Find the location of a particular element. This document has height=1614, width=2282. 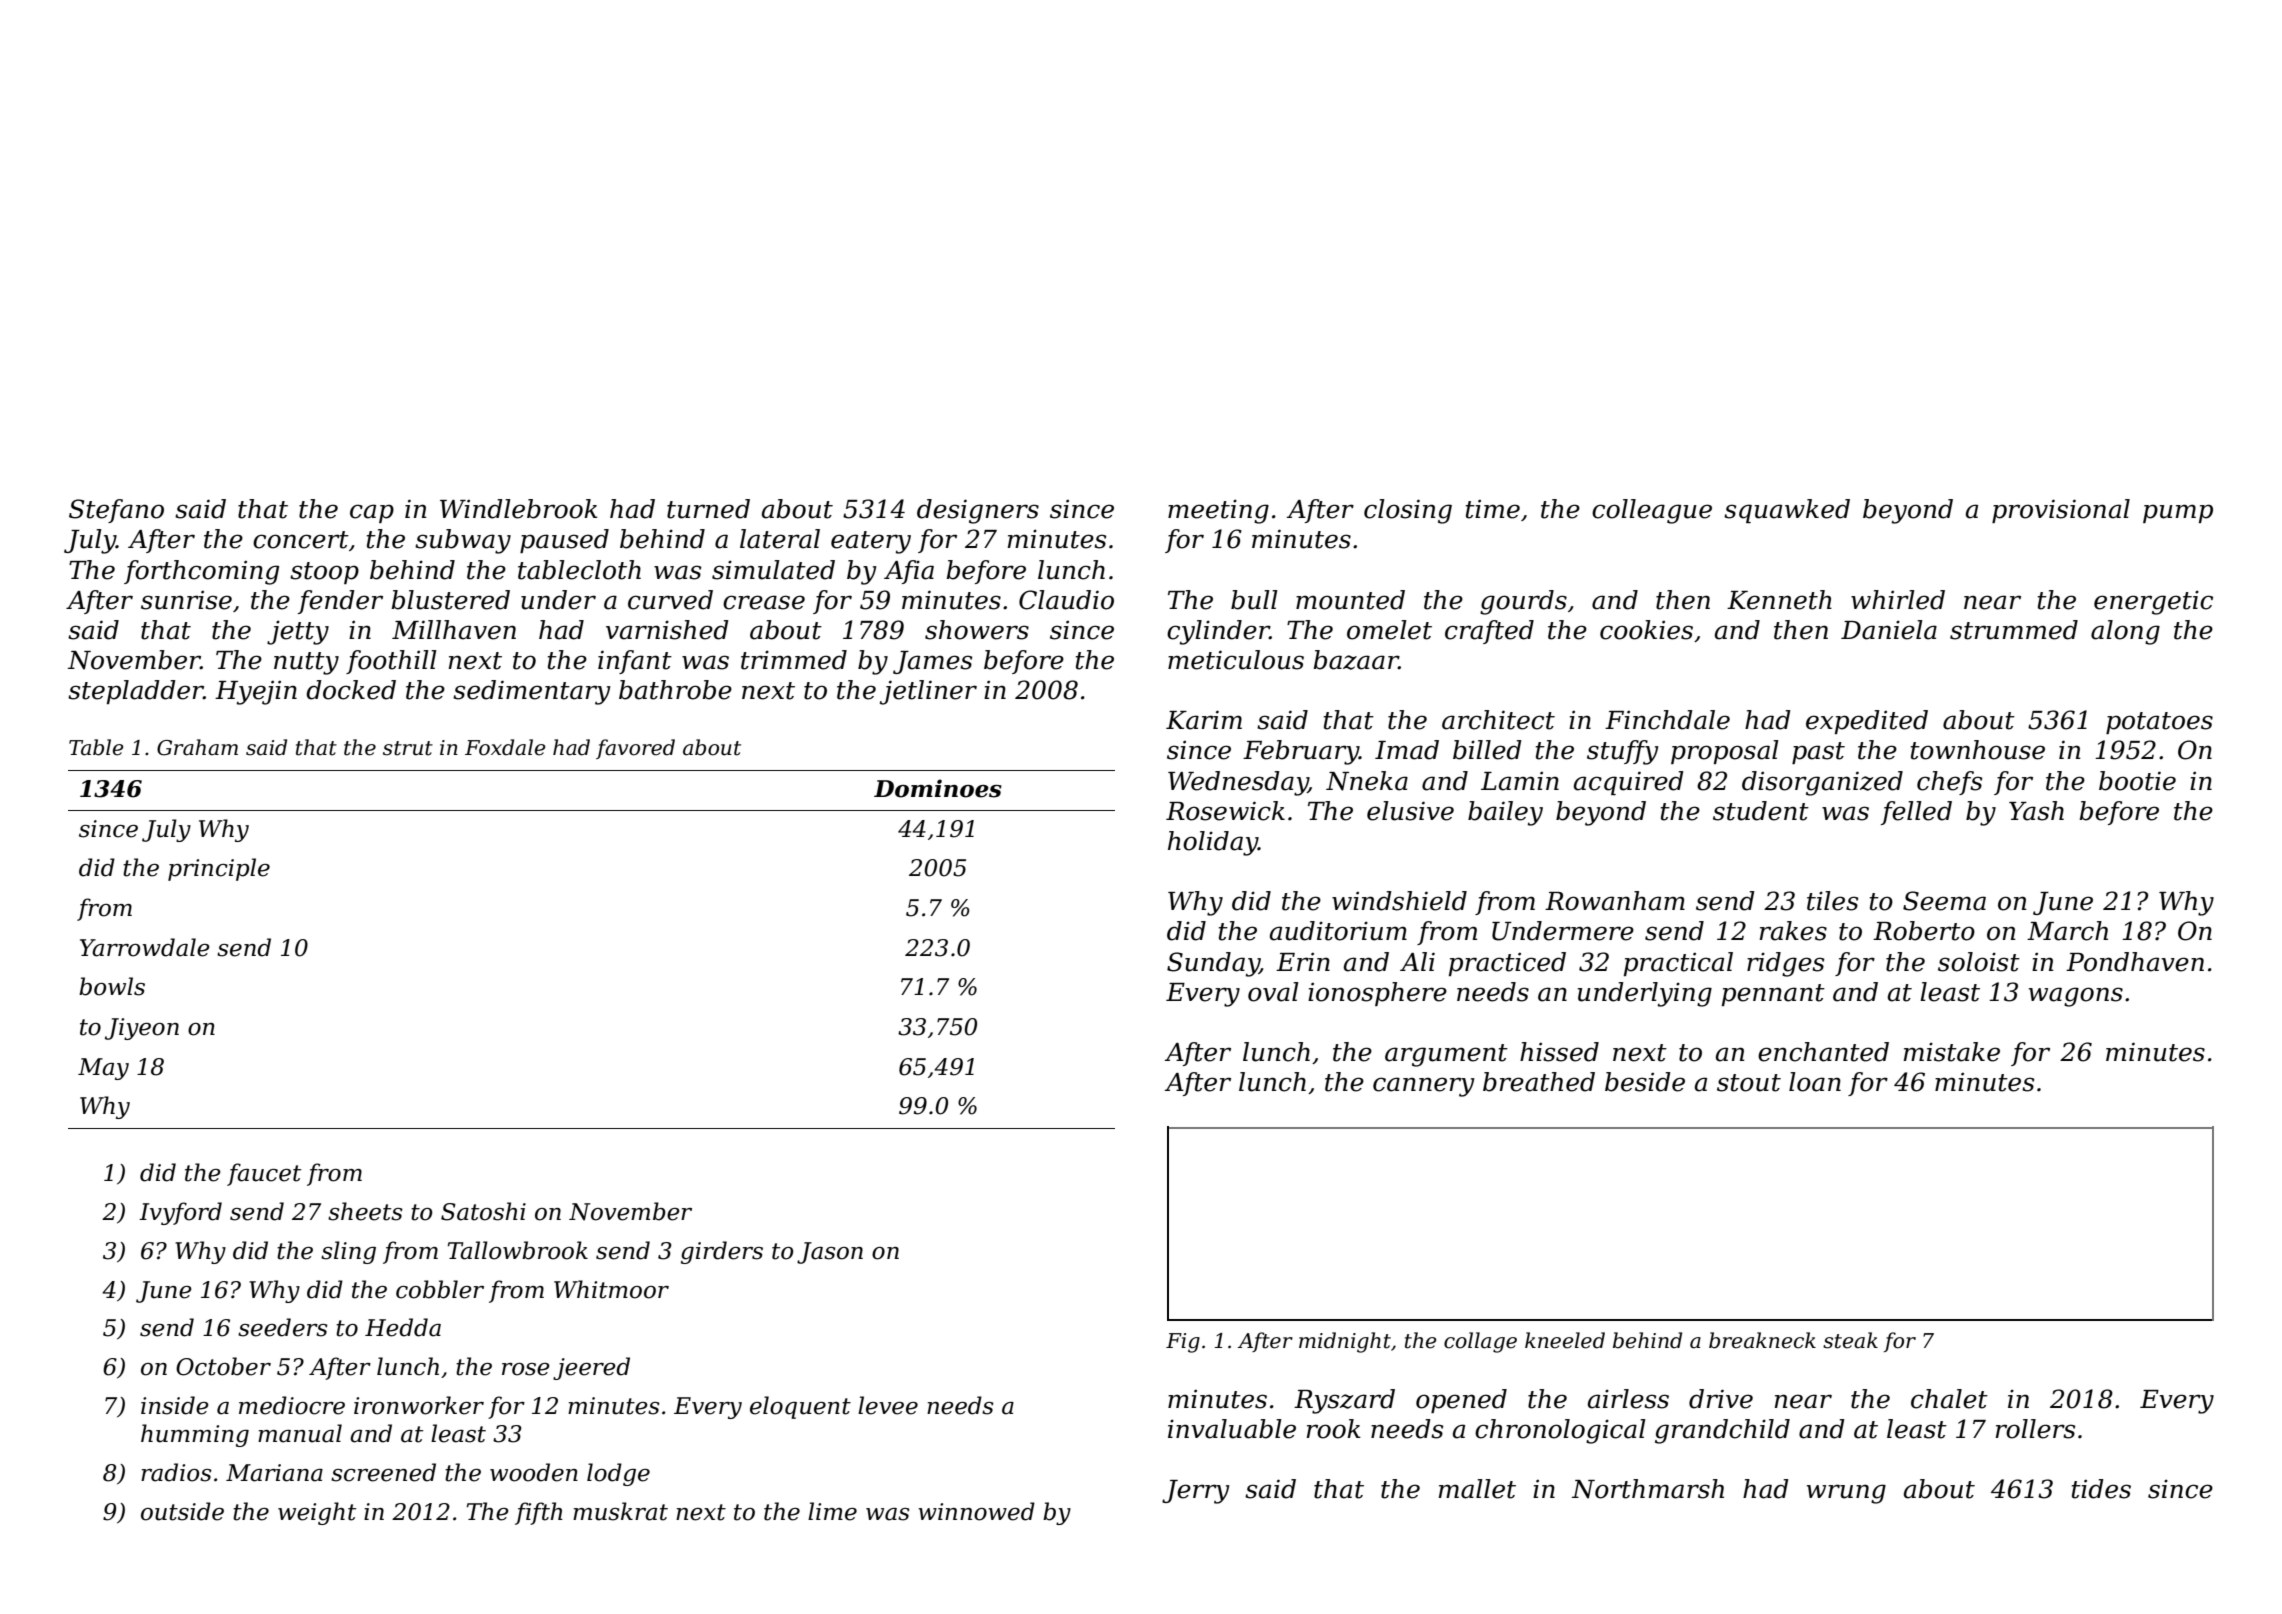

mistake is located at coordinates (1951, 1052).
